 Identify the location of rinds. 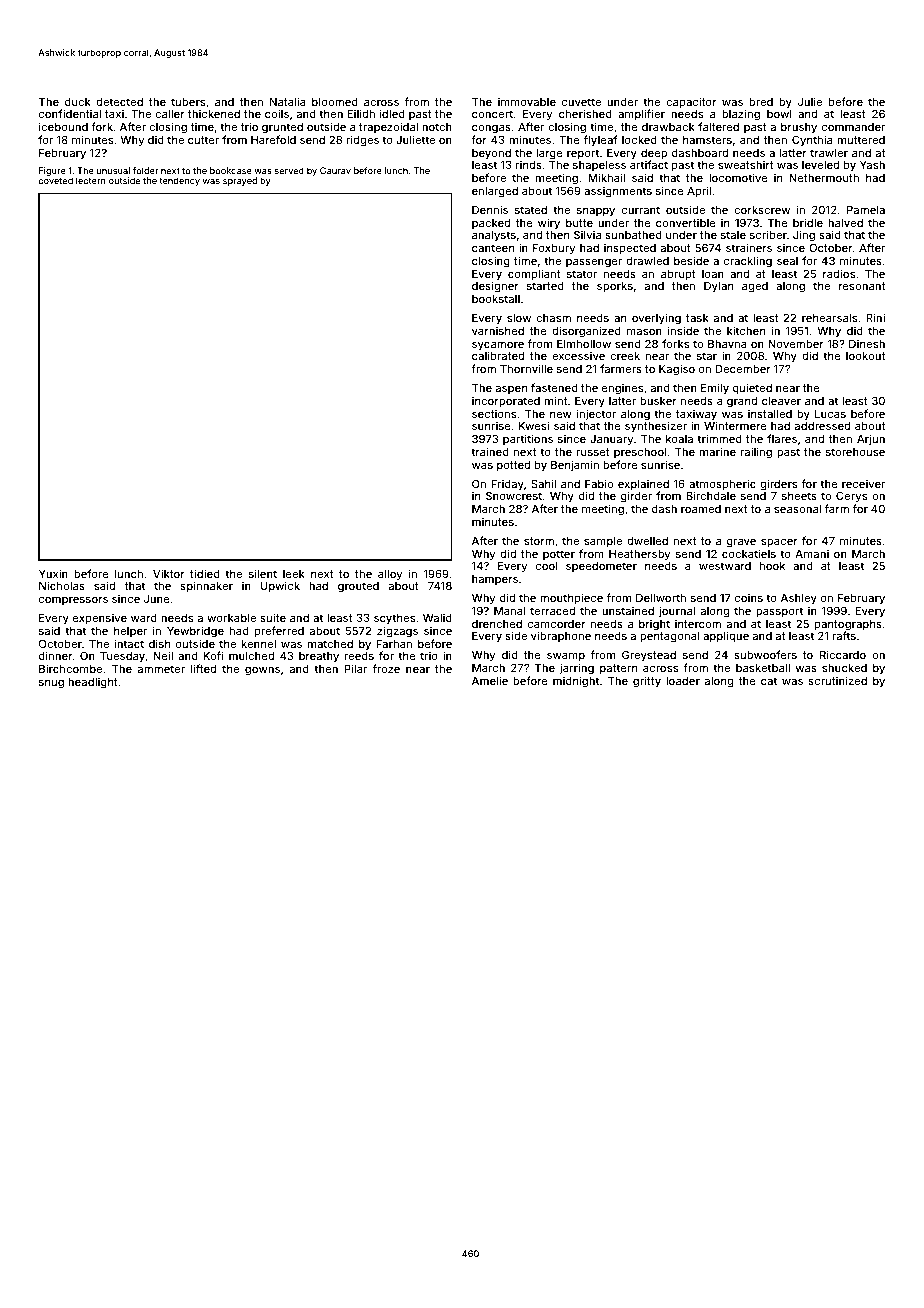
(529, 164).
